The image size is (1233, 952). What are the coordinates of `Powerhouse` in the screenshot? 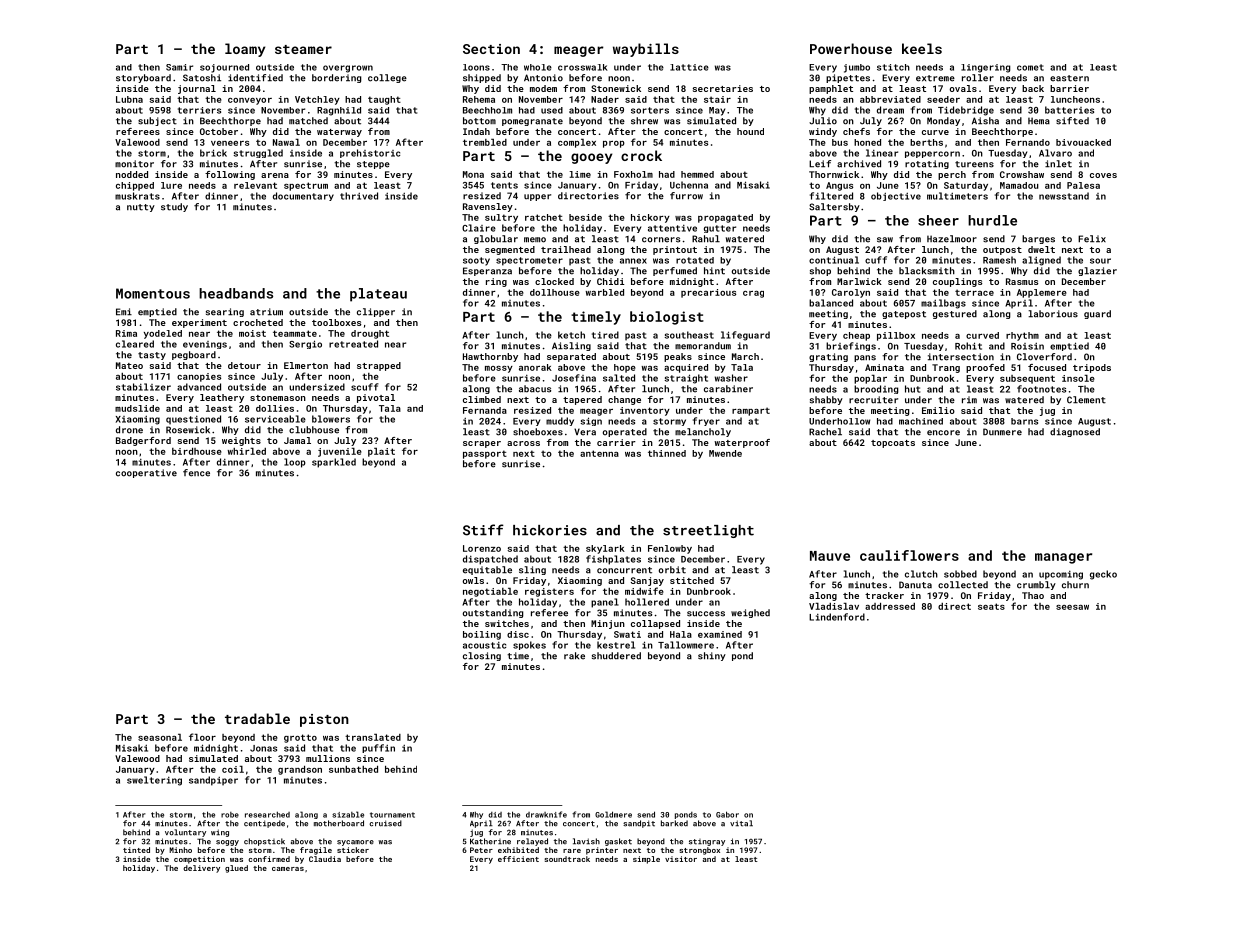 It's located at (851, 48).
